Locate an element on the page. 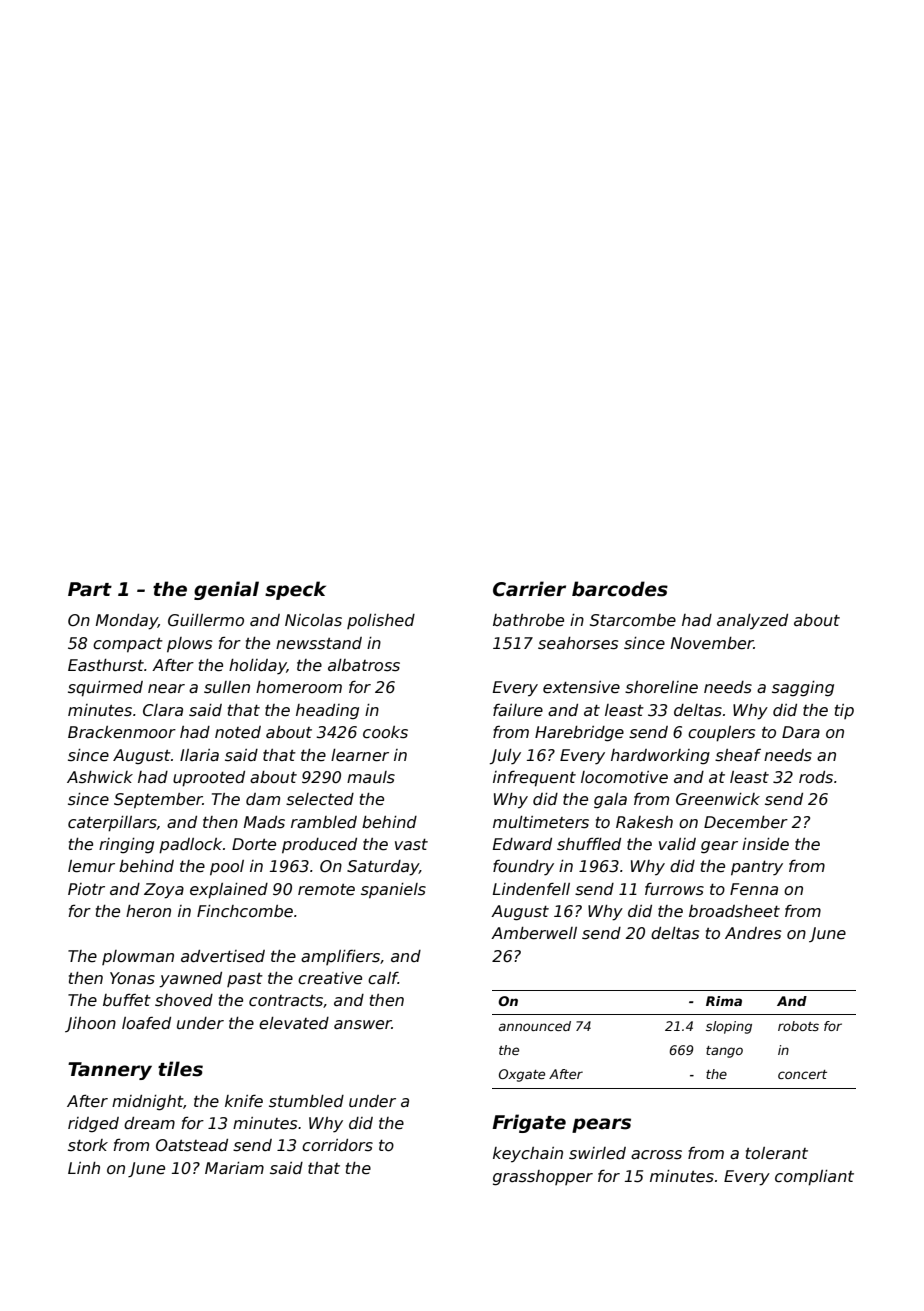  heron is located at coordinates (148, 911).
